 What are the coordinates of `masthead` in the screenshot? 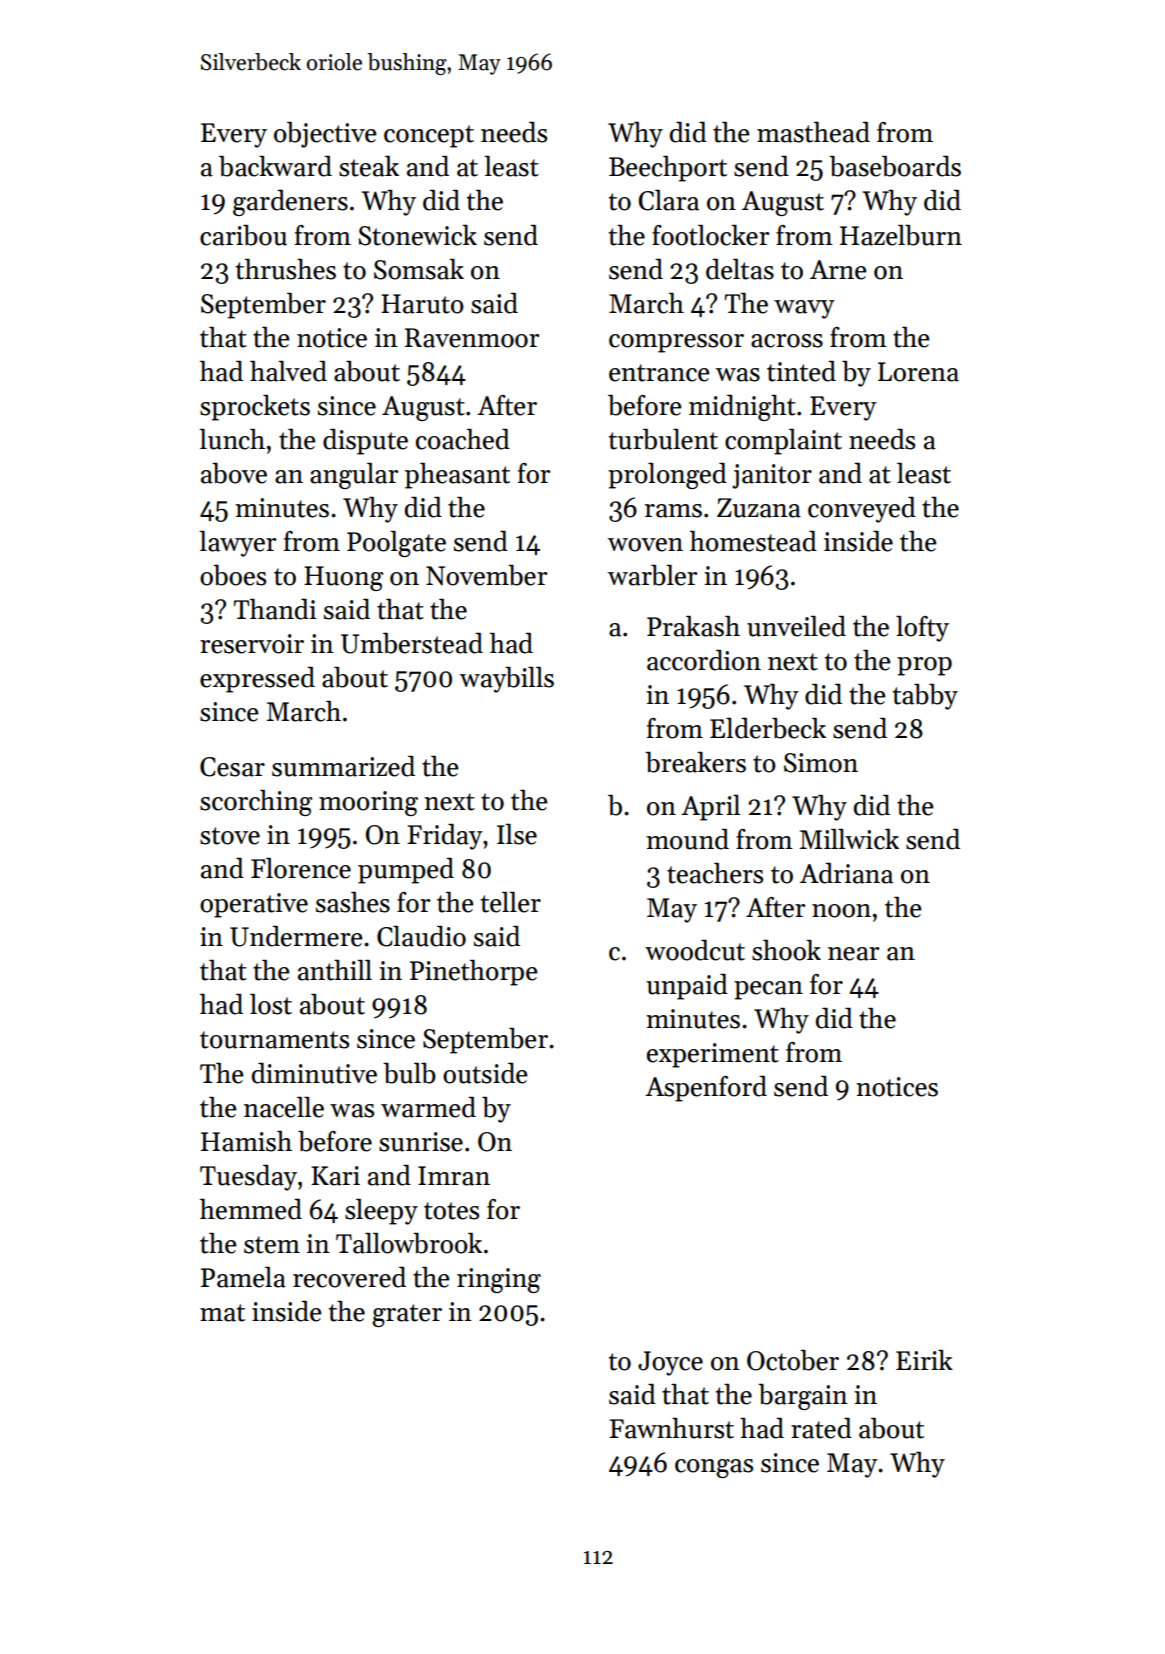 It's located at (813, 132).
